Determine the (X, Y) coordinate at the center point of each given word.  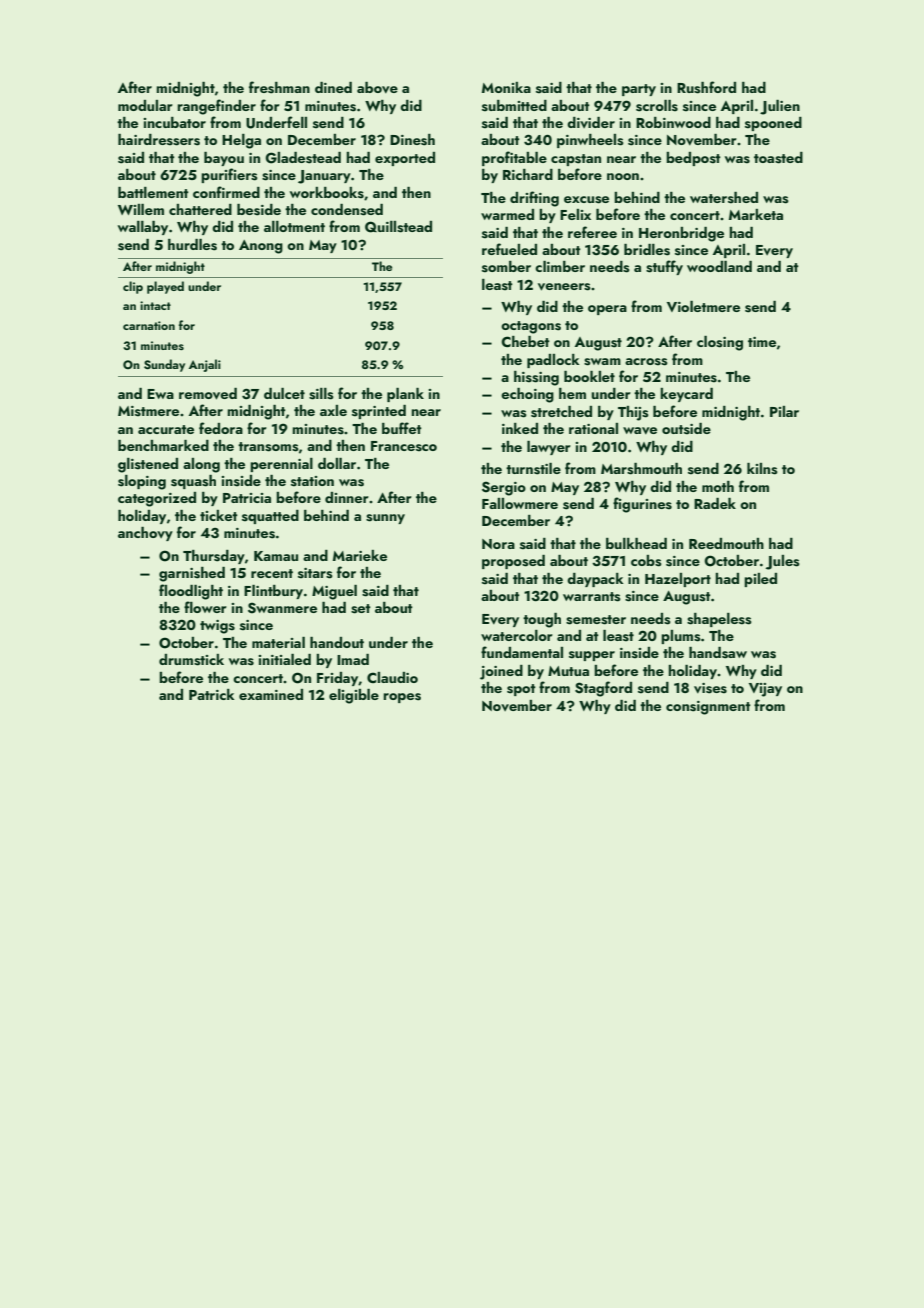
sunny (385, 519)
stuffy (664, 267)
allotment (294, 226)
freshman (279, 87)
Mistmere (148, 411)
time (762, 342)
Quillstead (398, 227)
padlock (553, 361)
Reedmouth (726, 543)
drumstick (191, 660)
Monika (506, 87)
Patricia (247, 498)
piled (760, 580)
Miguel (334, 592)
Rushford (706, 87)
